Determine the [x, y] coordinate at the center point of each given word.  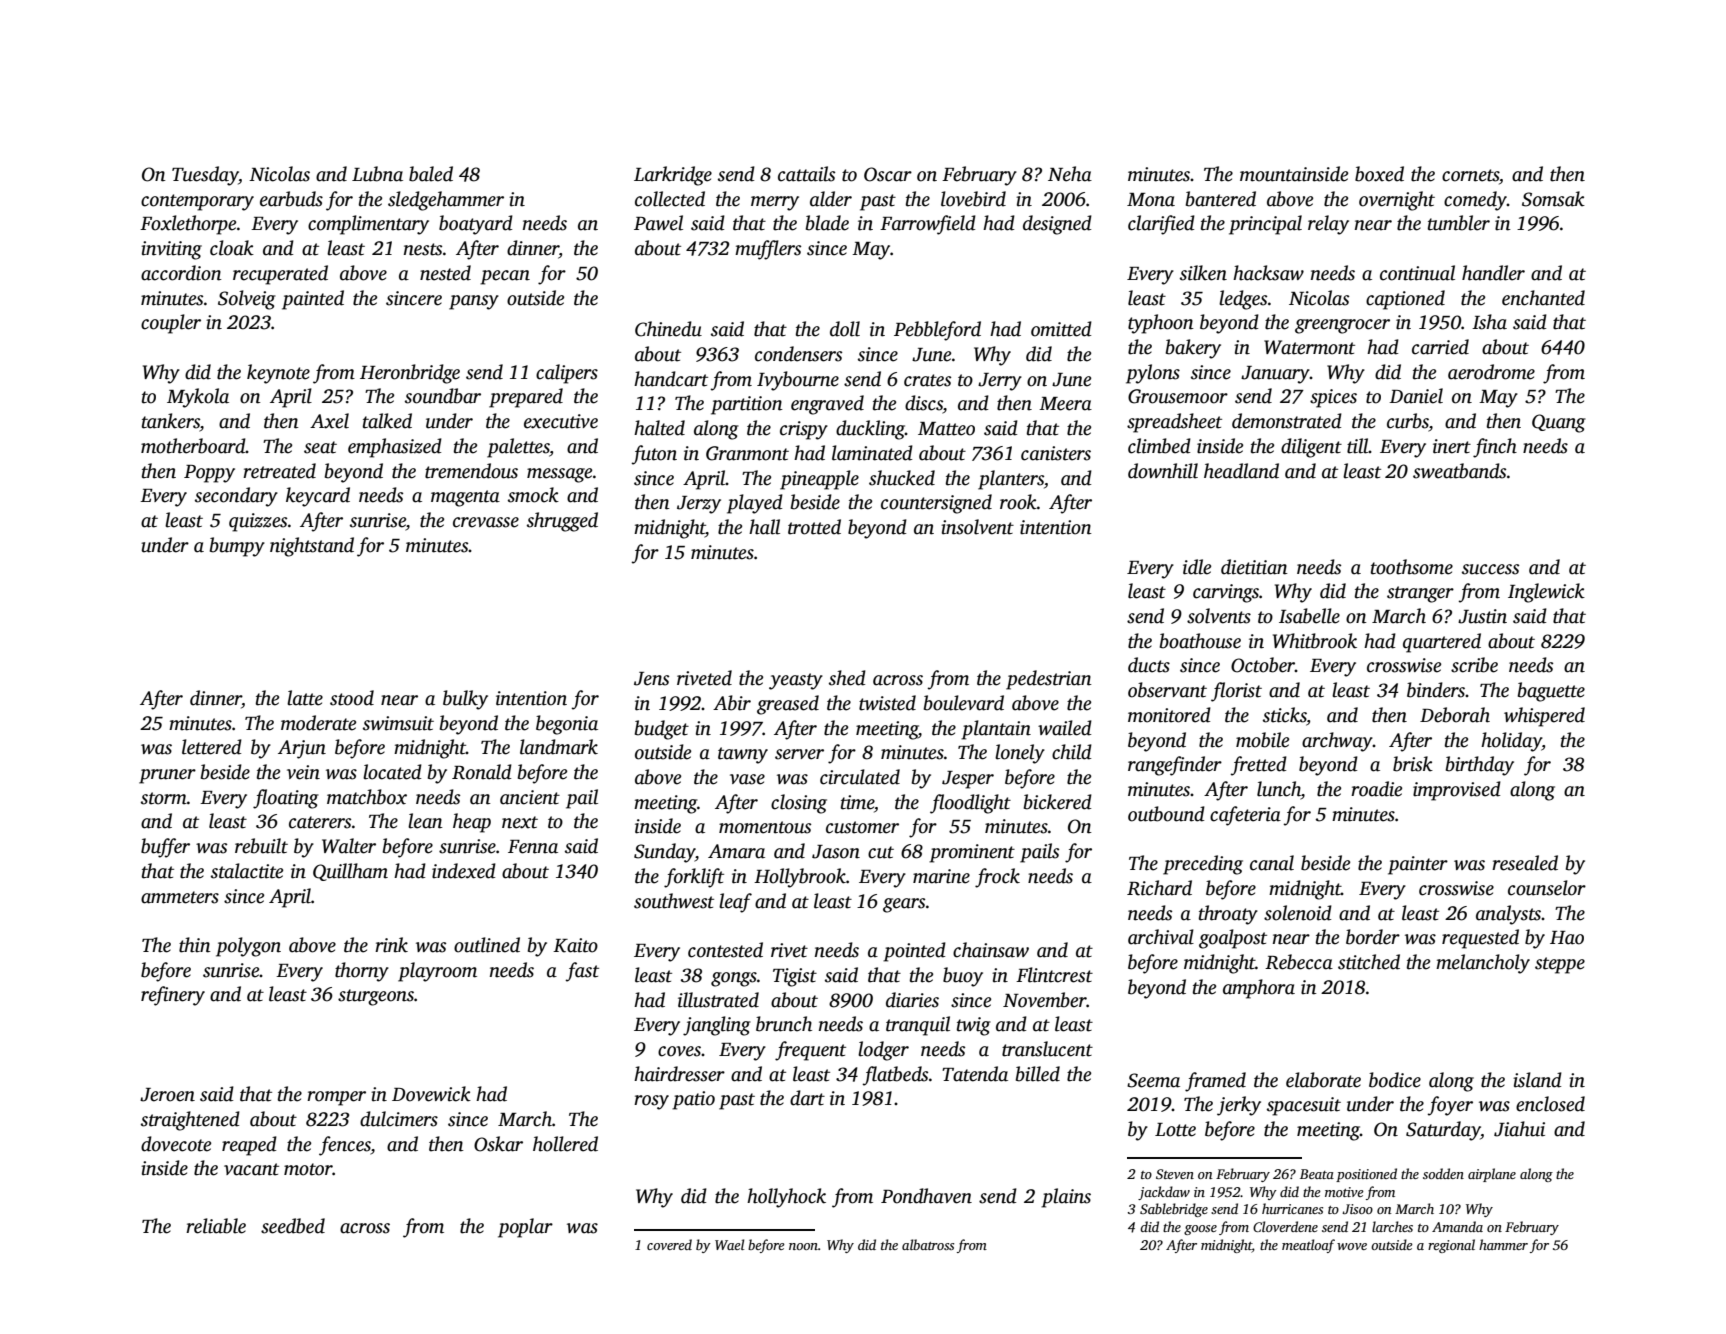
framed [1215, 1082]
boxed [1379, 174]
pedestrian [1049, 680]
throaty [1228, 915]
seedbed [293, 1226]
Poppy [209, 474]
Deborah [1455, 715]
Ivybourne [798, 381]
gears [904, 905]
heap [472, 823]
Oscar [888, 174]
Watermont [1309, 347]
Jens [651, 679]
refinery [173, 996]
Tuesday [205, 176]
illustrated [718, 1000]
